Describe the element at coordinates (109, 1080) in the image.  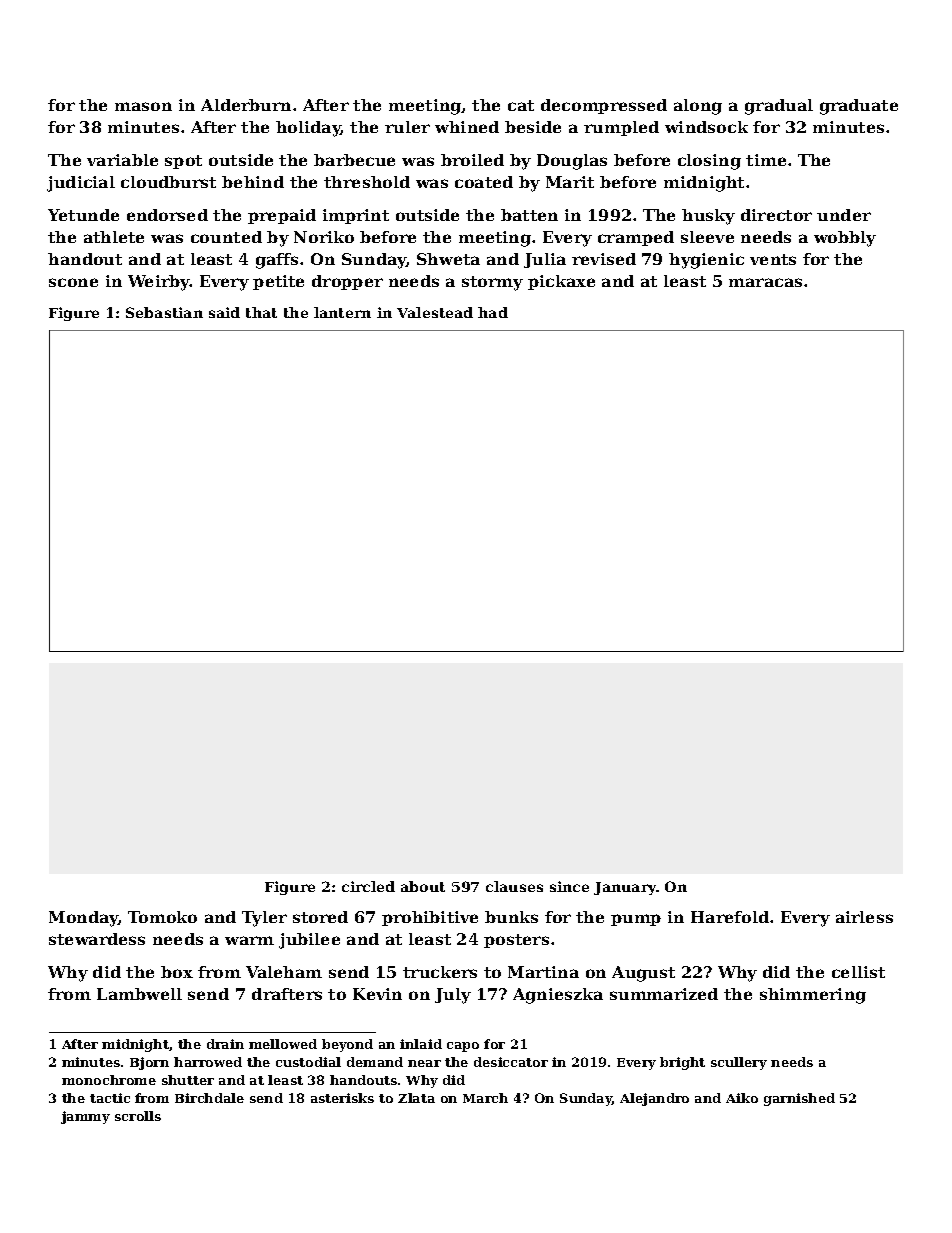
I see `monochrome` at that location.
